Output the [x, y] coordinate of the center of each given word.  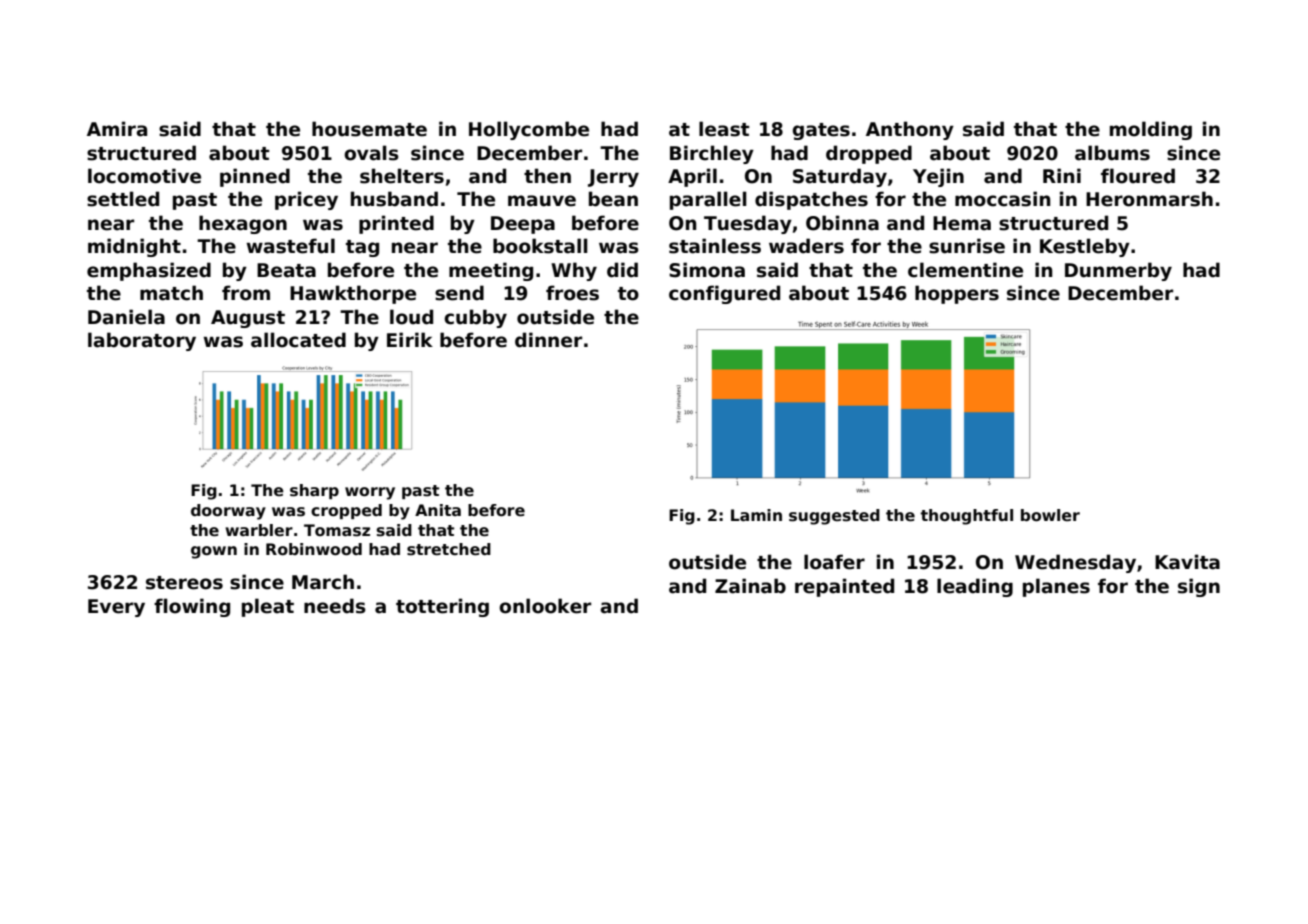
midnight [134, 247]
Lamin [756, 515]
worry [370, 493]
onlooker [545, 606]
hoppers [957, 294]
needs [335, 606]
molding [1151, 130]
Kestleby [1085, 247]
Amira [117, 129]
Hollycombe [529, 130]
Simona [707, 270]
